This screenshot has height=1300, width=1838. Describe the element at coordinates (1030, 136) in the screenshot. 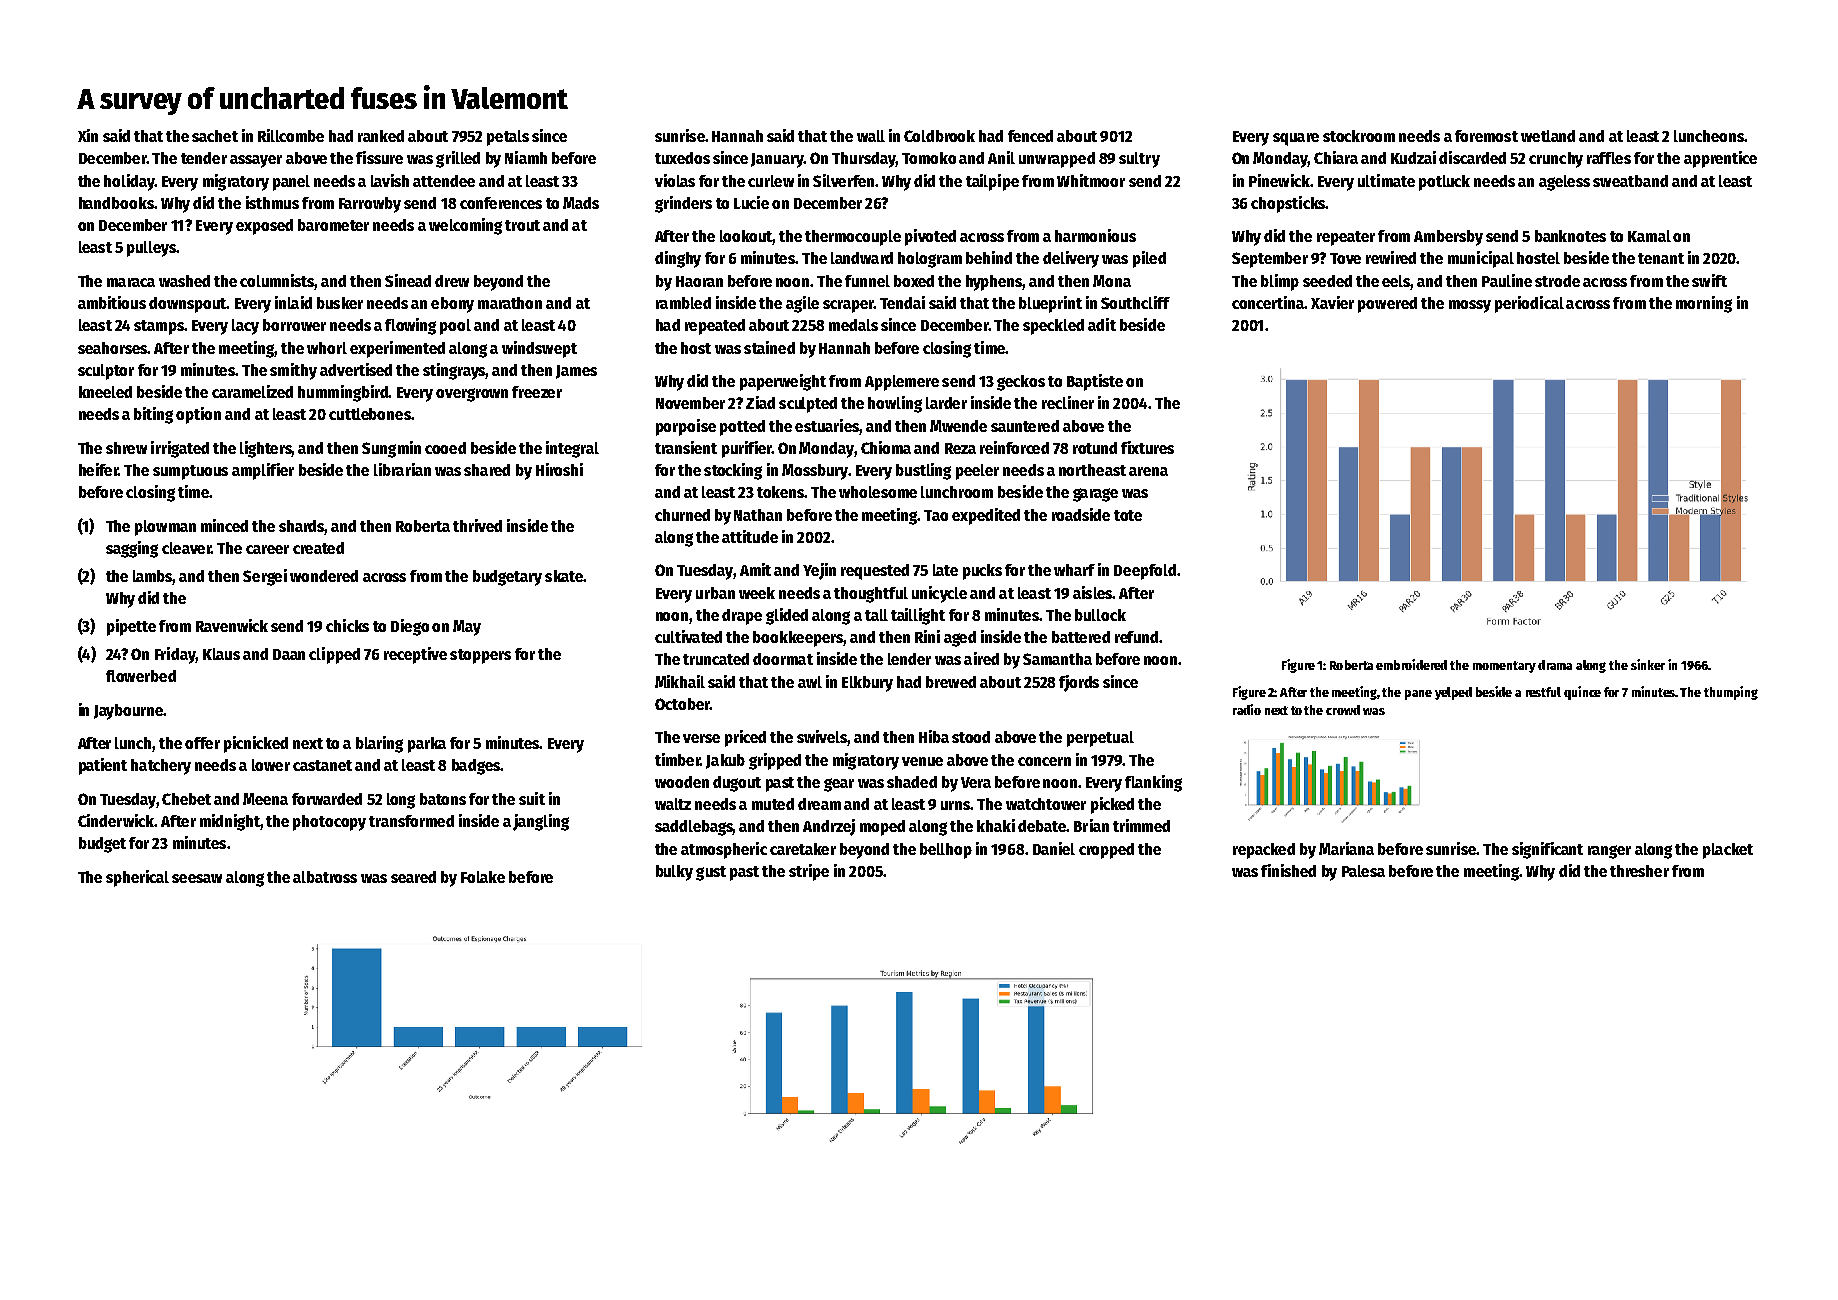

I see `fenced` at that location.
